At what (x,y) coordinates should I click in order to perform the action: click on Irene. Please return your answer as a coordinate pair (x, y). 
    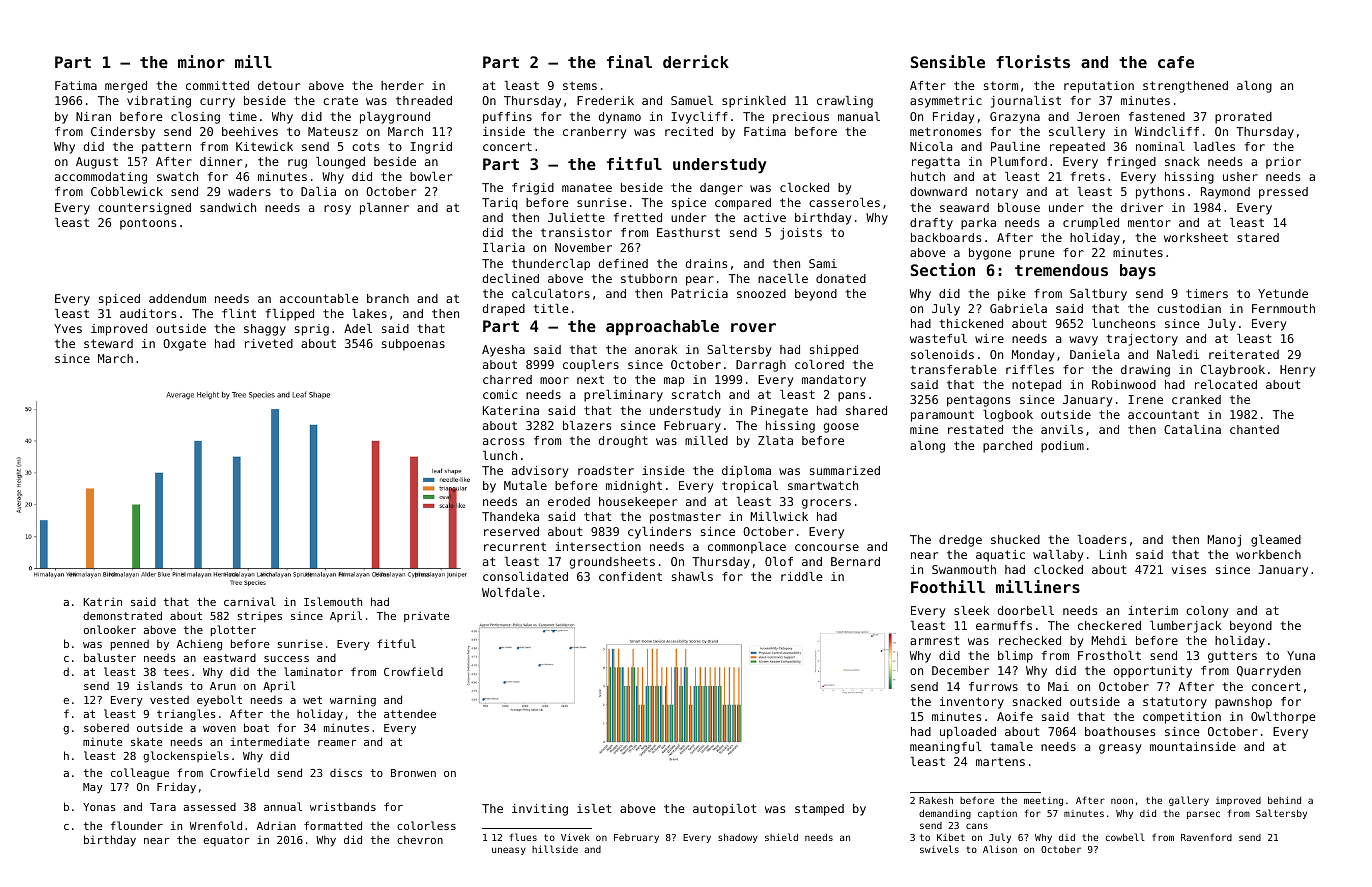
    Looking at the image, I should click on (1145, 399).
